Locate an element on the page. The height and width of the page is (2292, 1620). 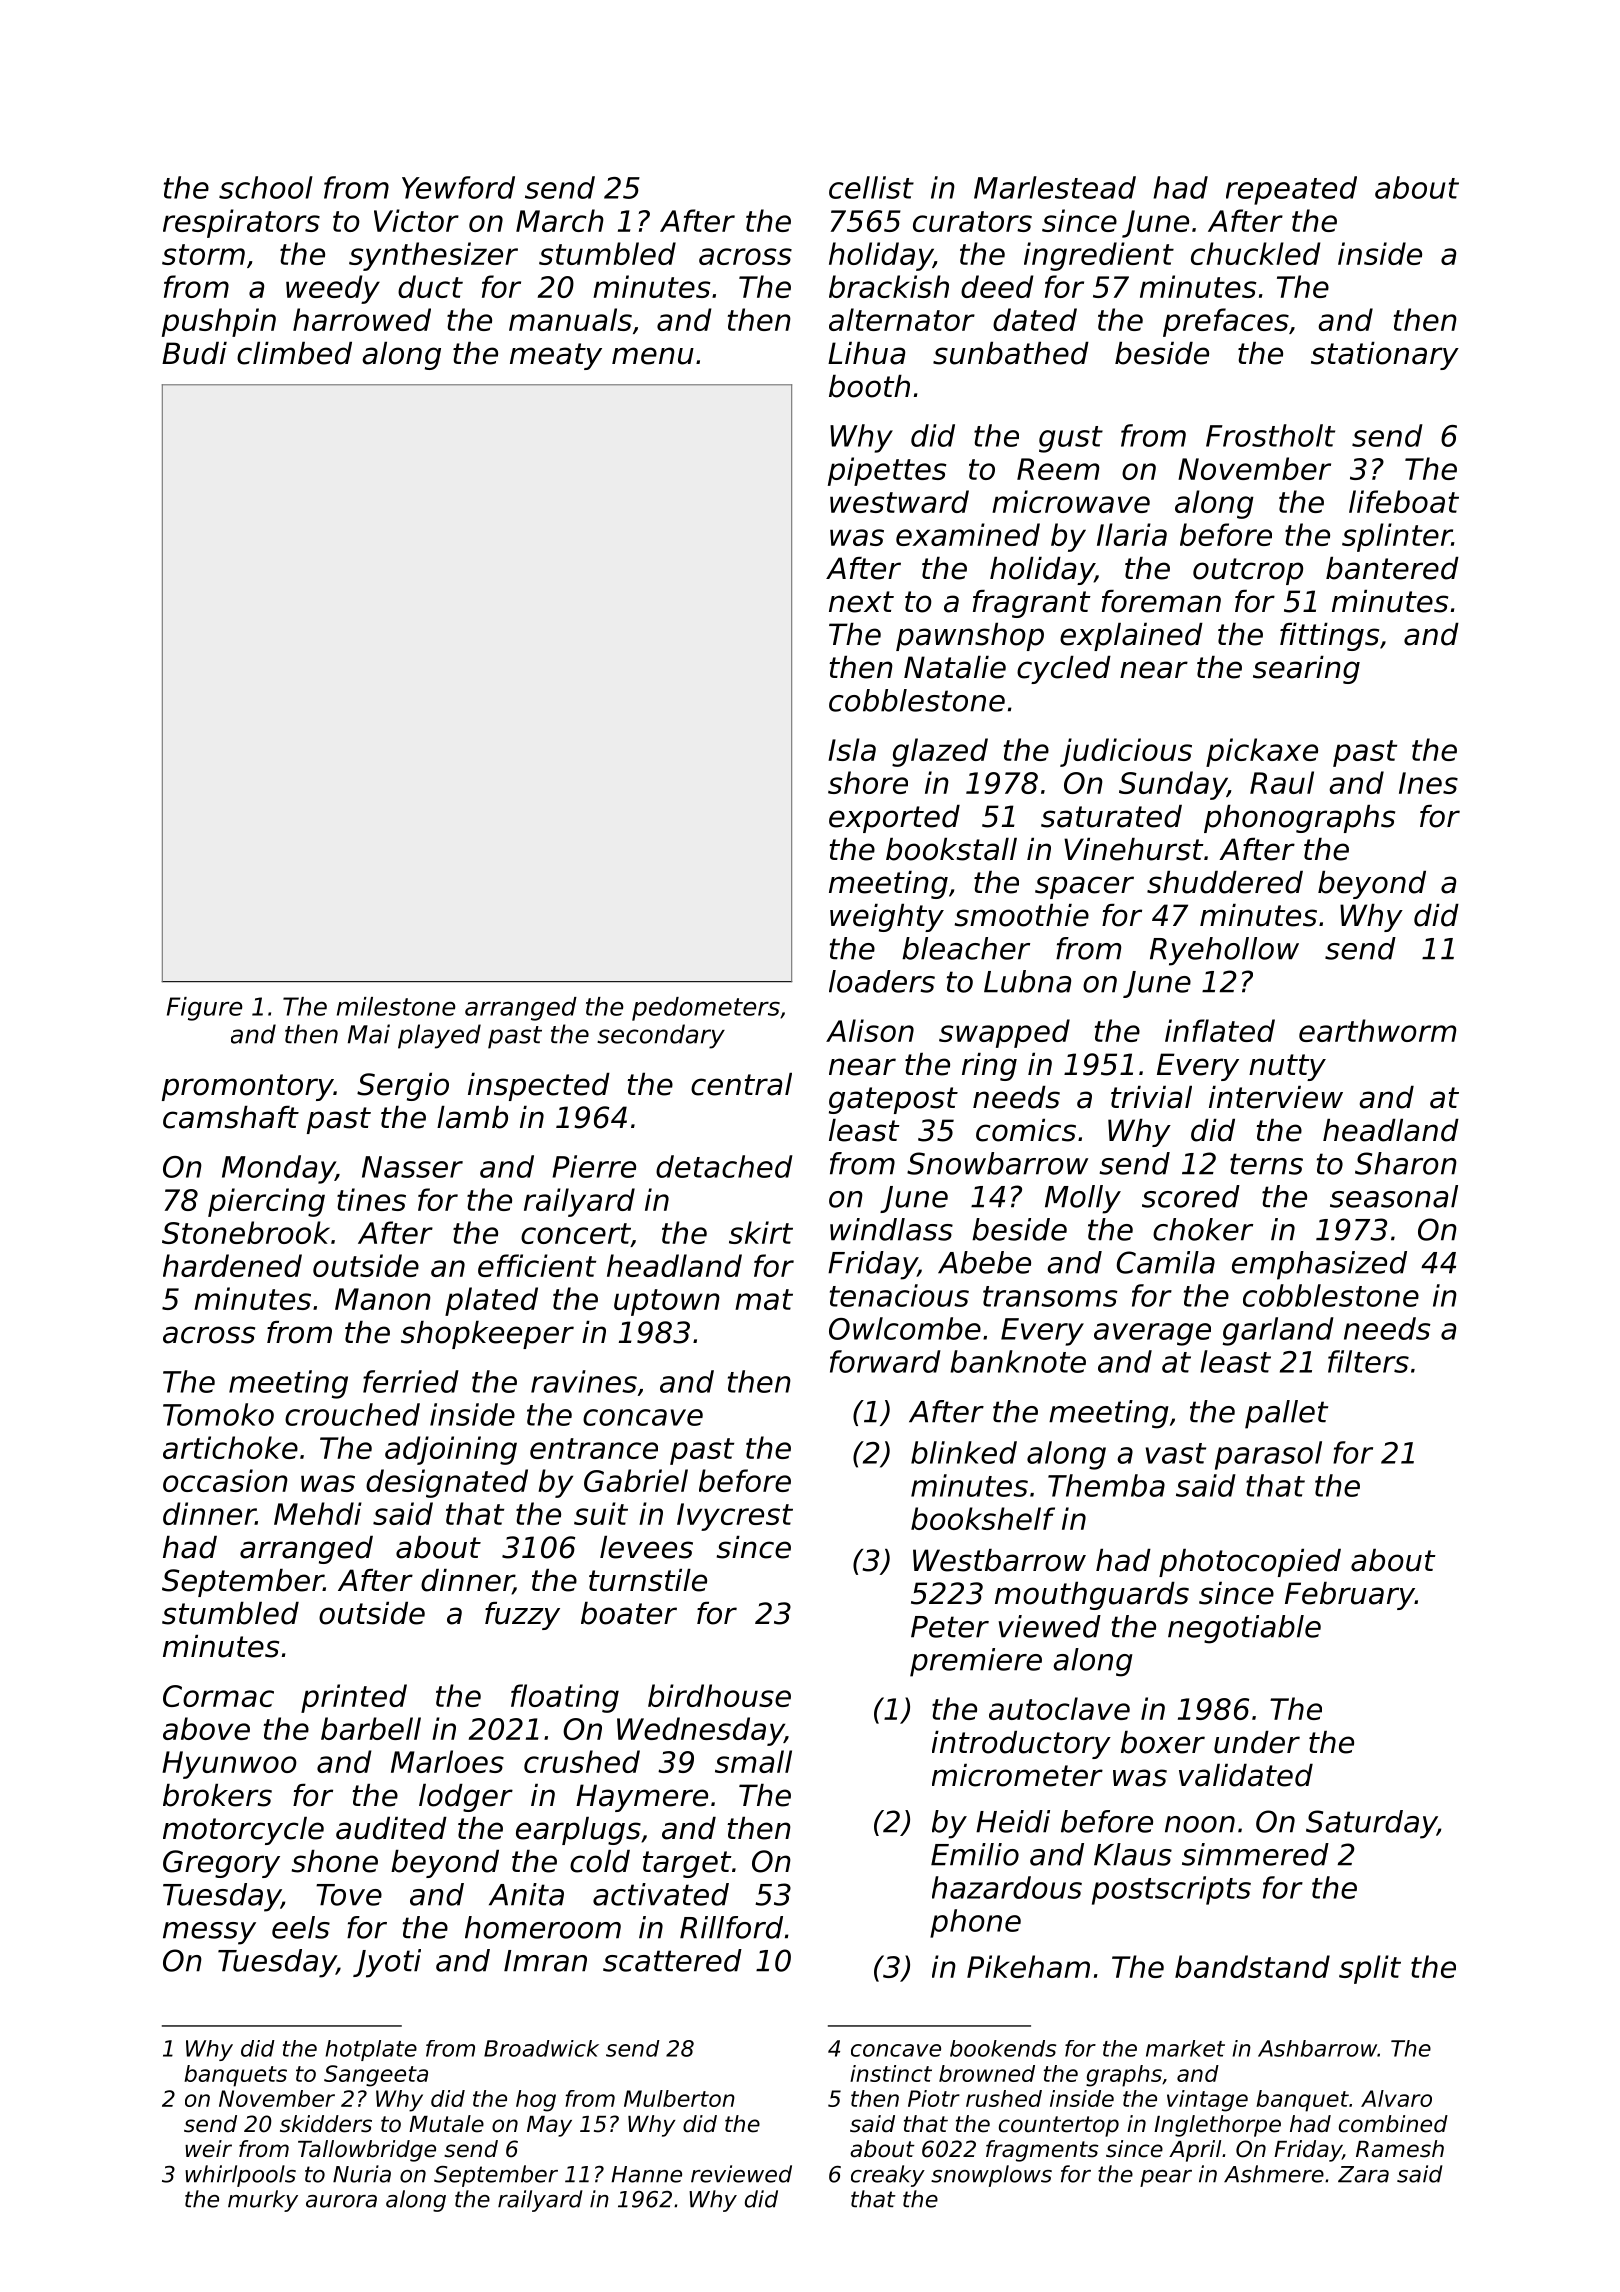
printed is located at coordinates (354, 1698).
